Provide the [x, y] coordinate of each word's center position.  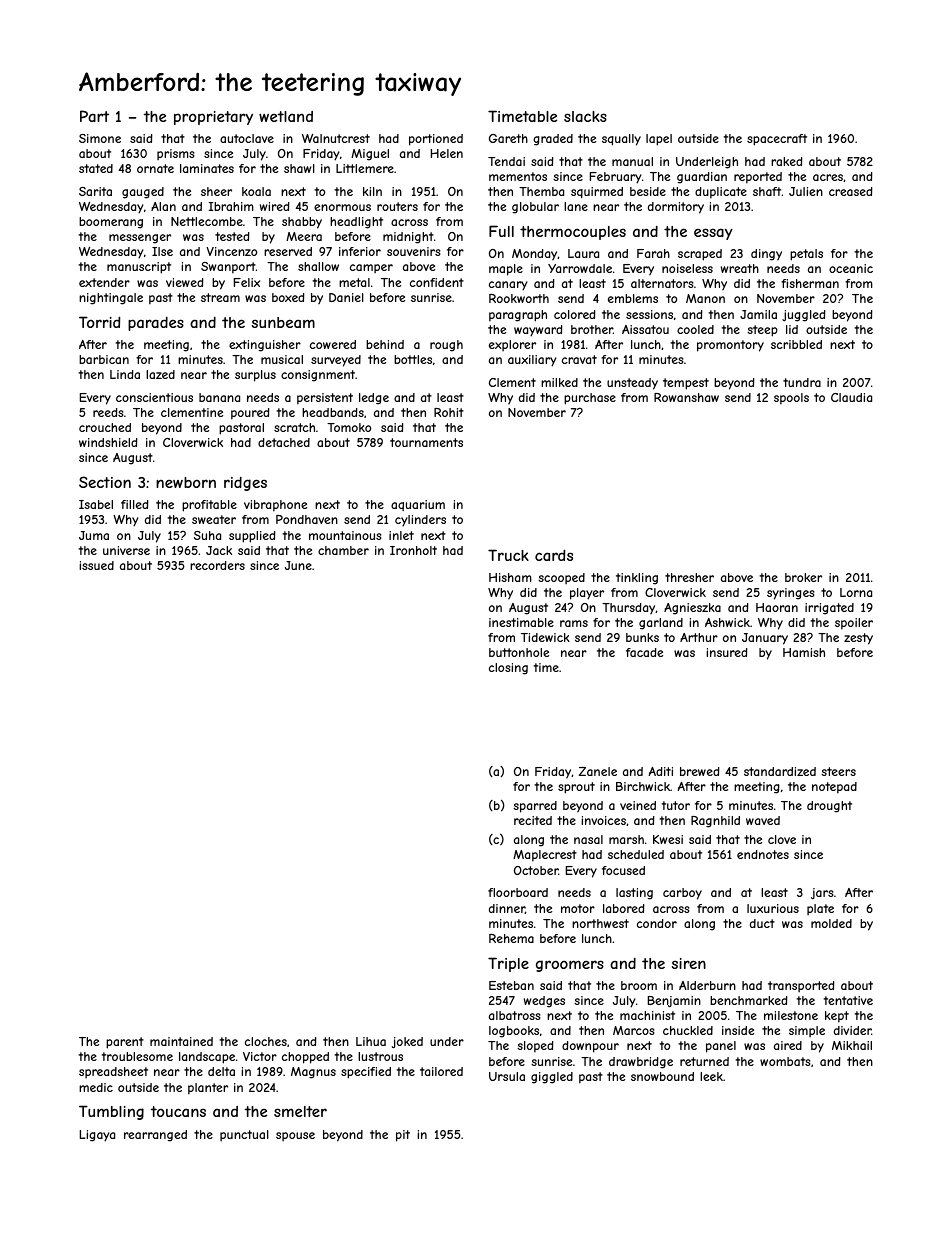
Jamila [758, 314]
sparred [535, 807]
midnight [408, 238]
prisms [175, 155]
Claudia [851, 397]
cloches [266, 1041]
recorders [217, 565]
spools [791, 399]
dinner [507, 909]
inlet [401, 535]
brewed [699, 771]
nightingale [111, 299]
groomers [570, 966]
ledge [374, 399]
